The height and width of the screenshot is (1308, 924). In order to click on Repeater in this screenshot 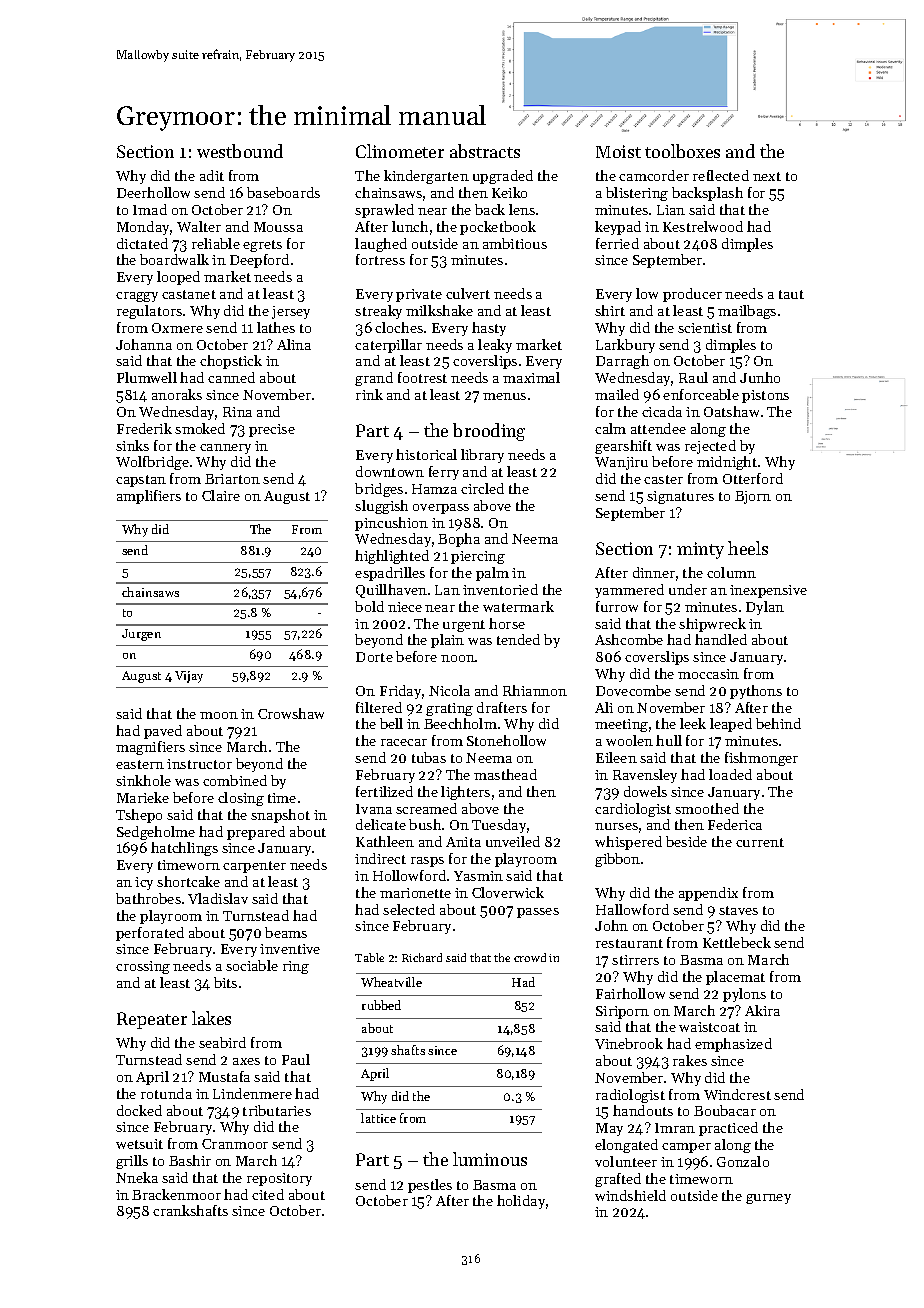, I will do `click(152, 1020)`.
